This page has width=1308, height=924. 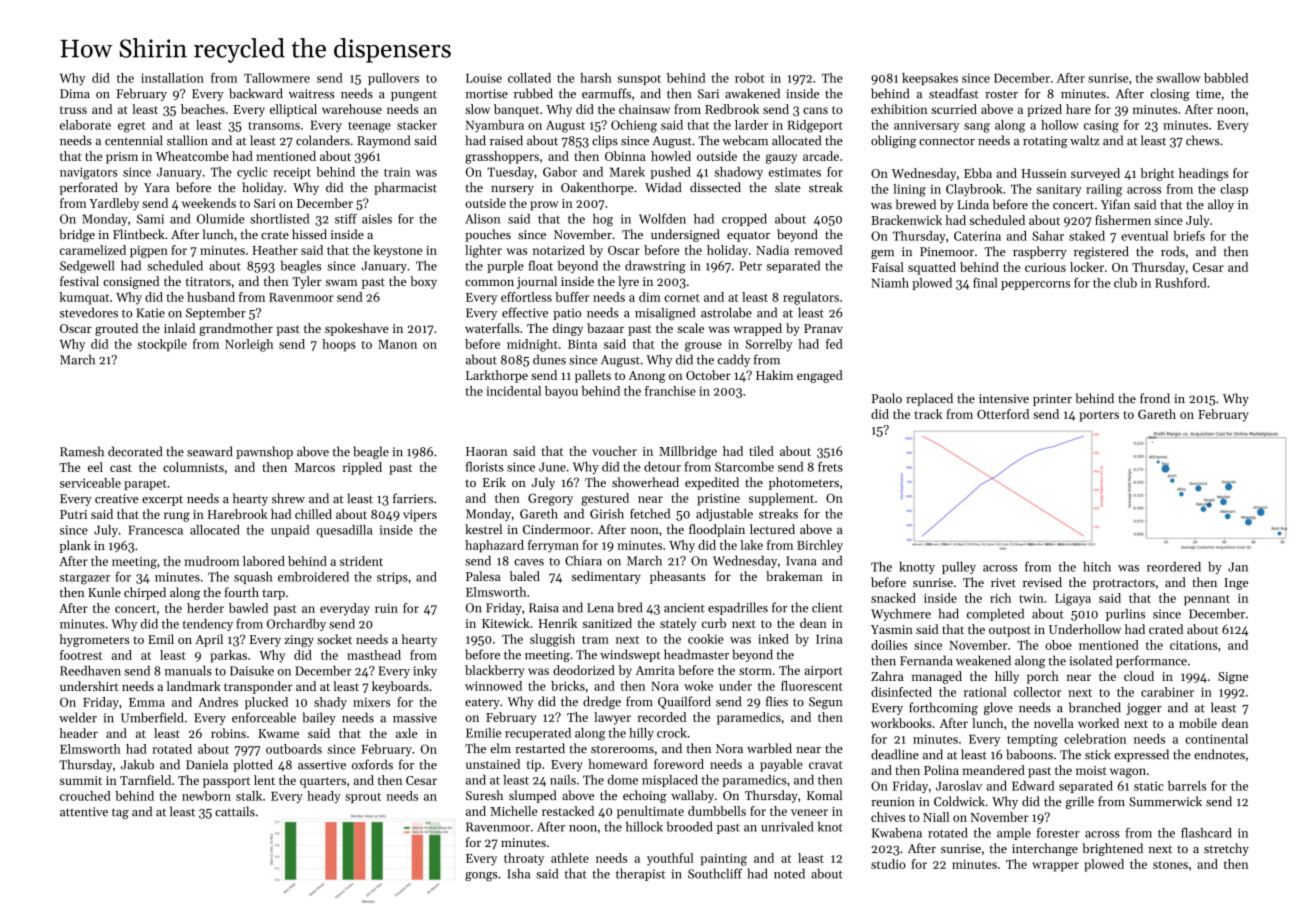 I want to click on Louise, so click(x=484, y=78).
